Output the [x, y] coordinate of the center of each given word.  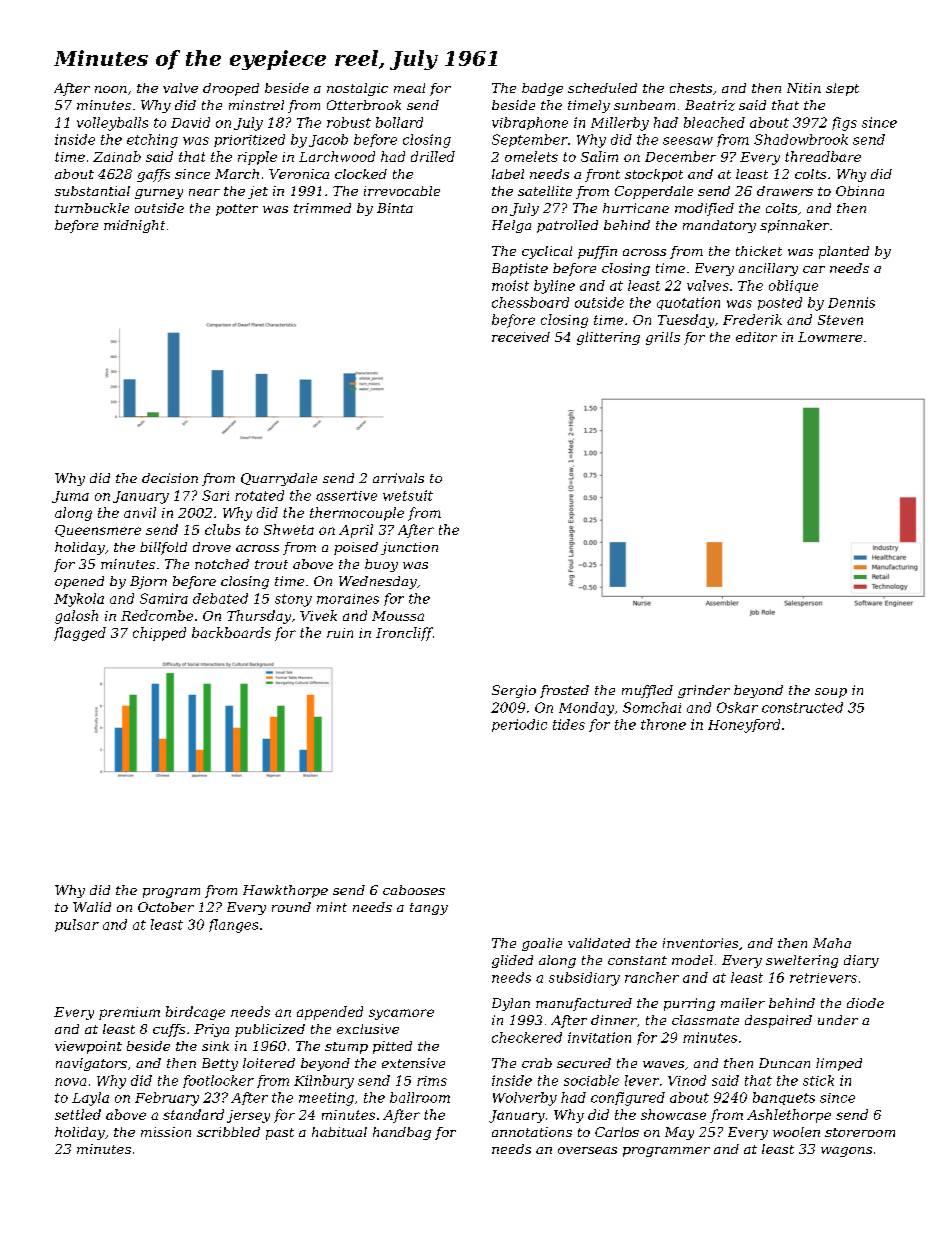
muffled [647, 691]
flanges [233, 926]
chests [691, 88]
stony [293, 600]
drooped [231, 89]
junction [409, 548]
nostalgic [357, 89]
